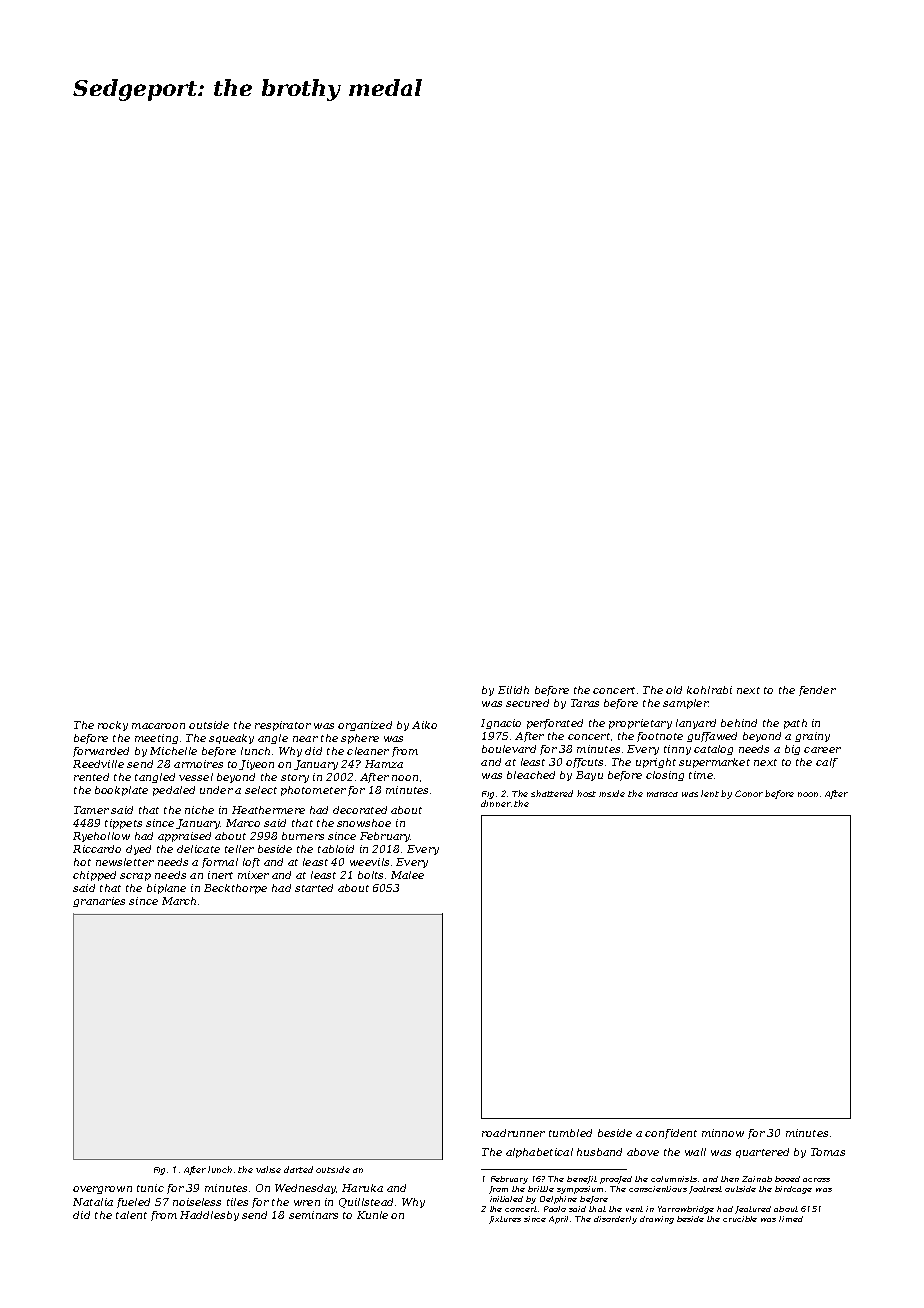 The height and width of the image is (1308, 924). I want to click on started, so click(314, 888).
